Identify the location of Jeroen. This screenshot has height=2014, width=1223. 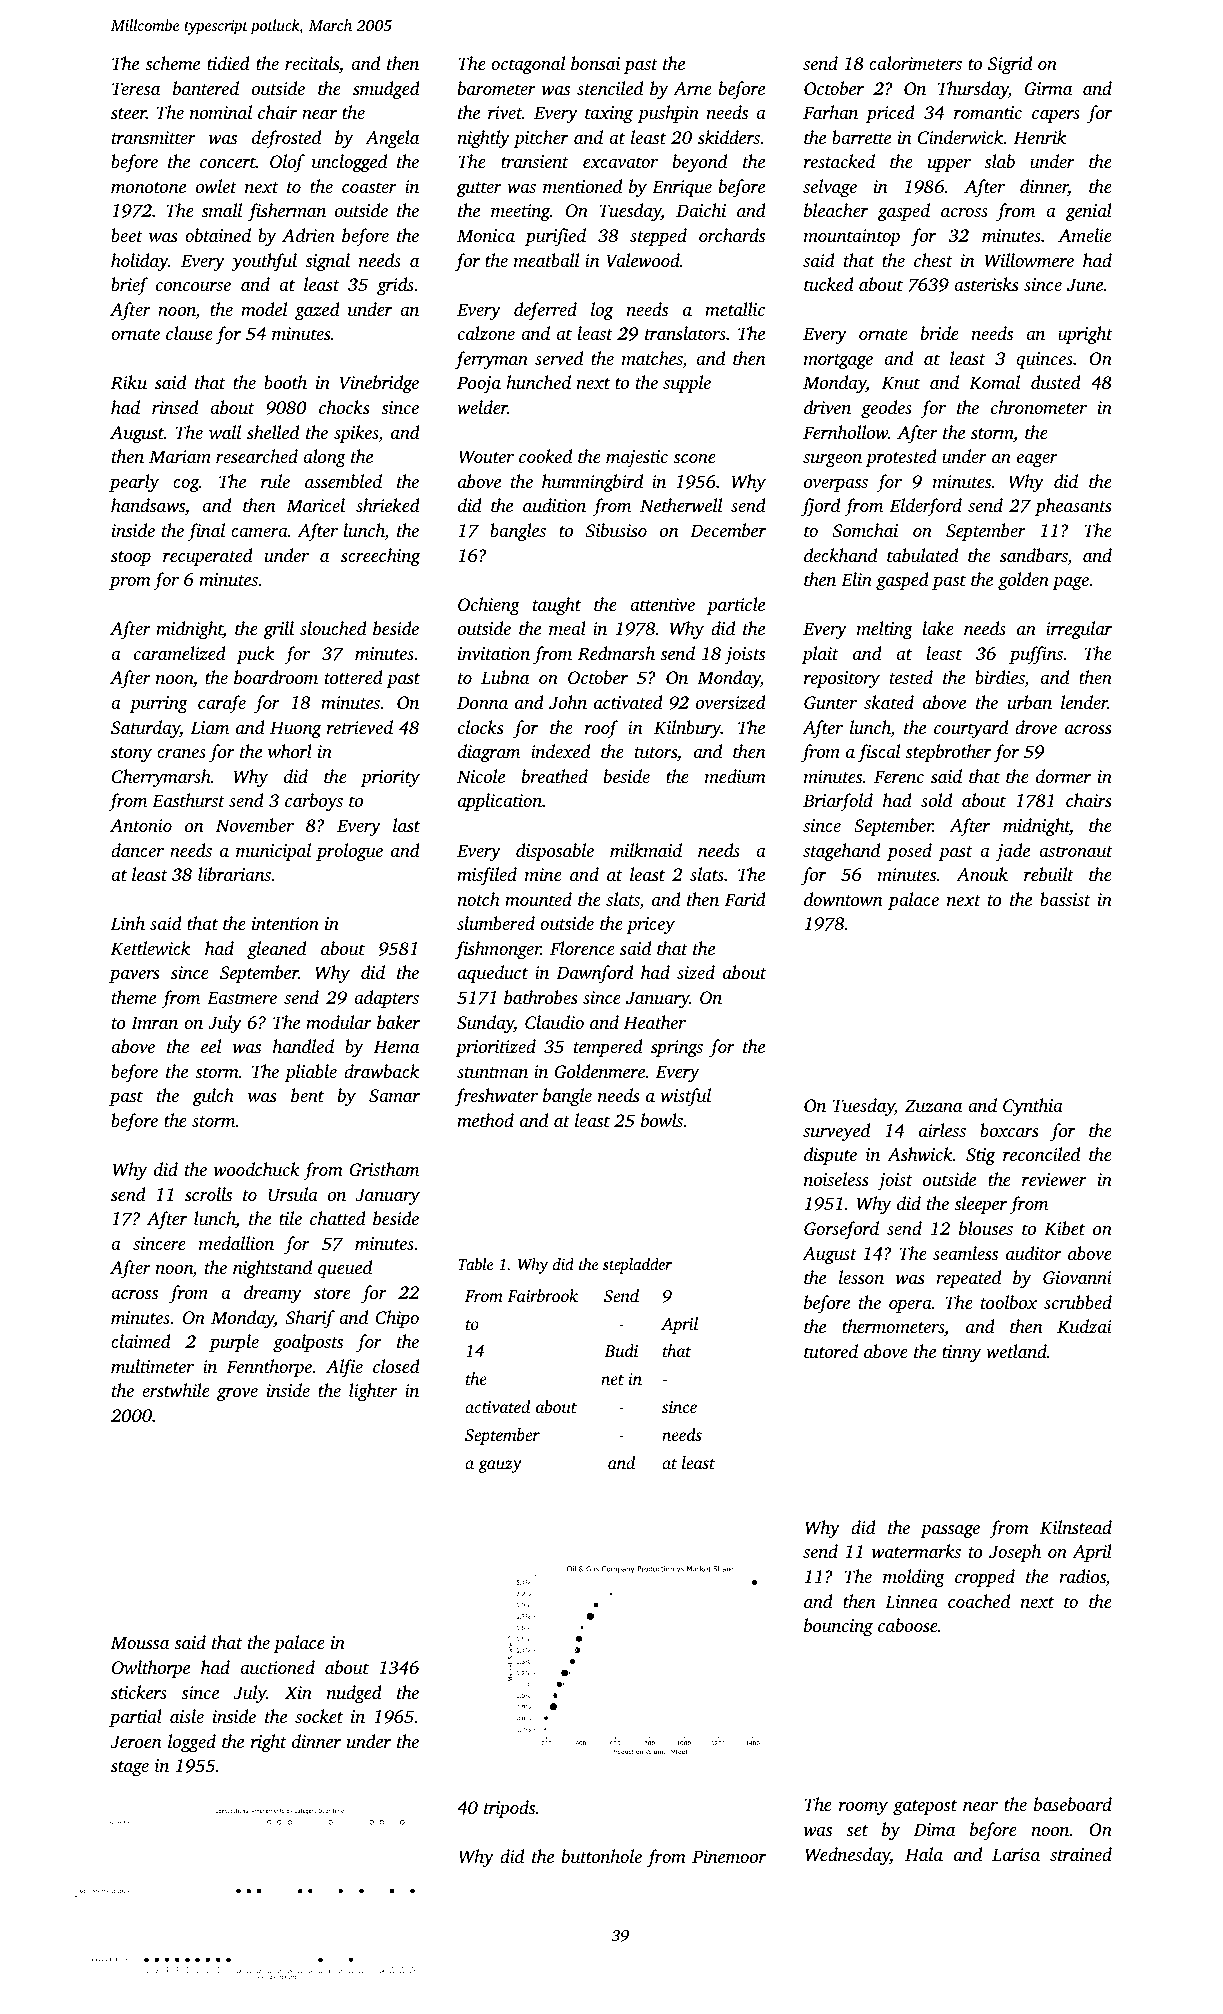
(136, 1742).
